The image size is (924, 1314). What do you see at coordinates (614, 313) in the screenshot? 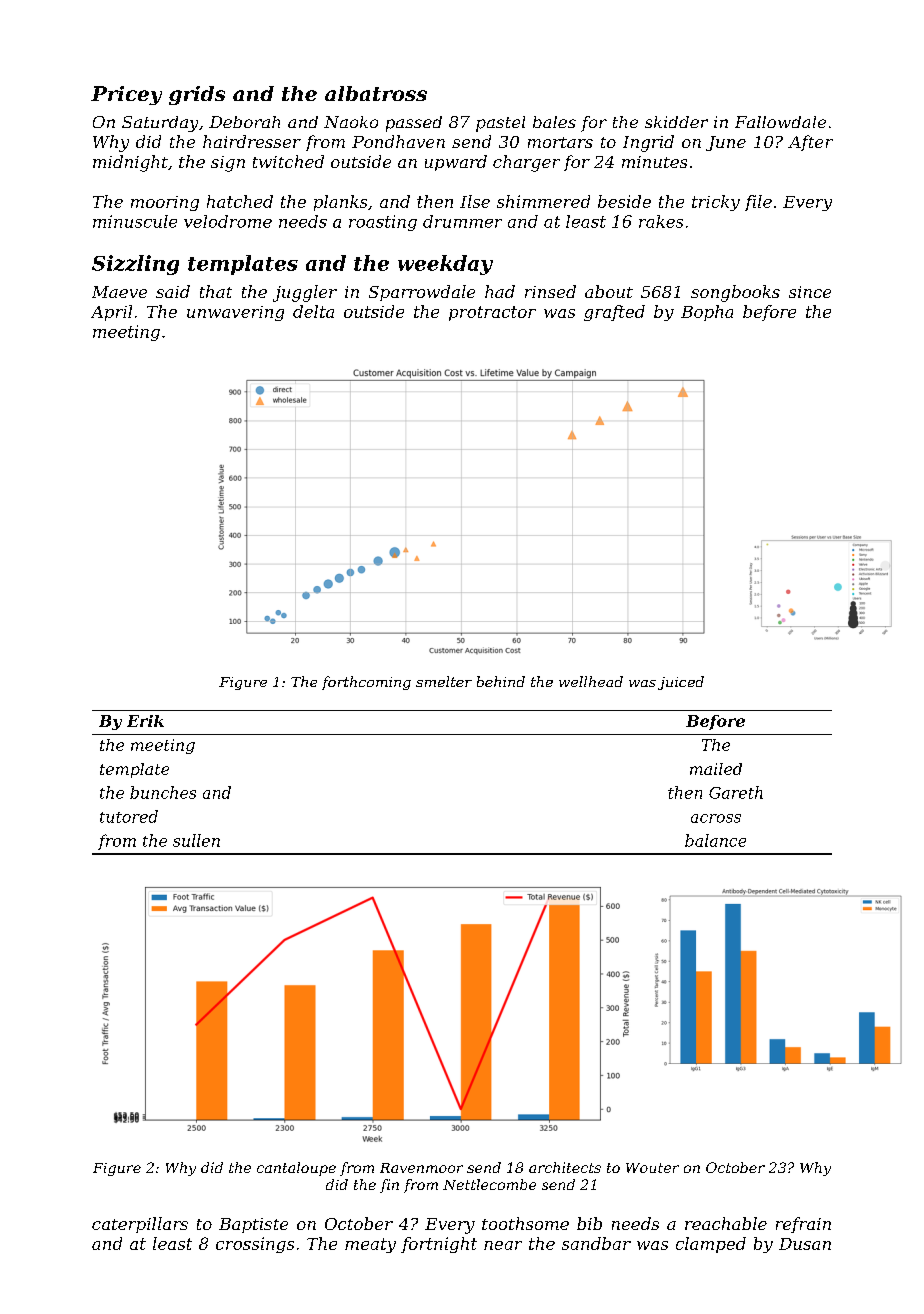
I see `grafted` at bounding box center [614, 313].
